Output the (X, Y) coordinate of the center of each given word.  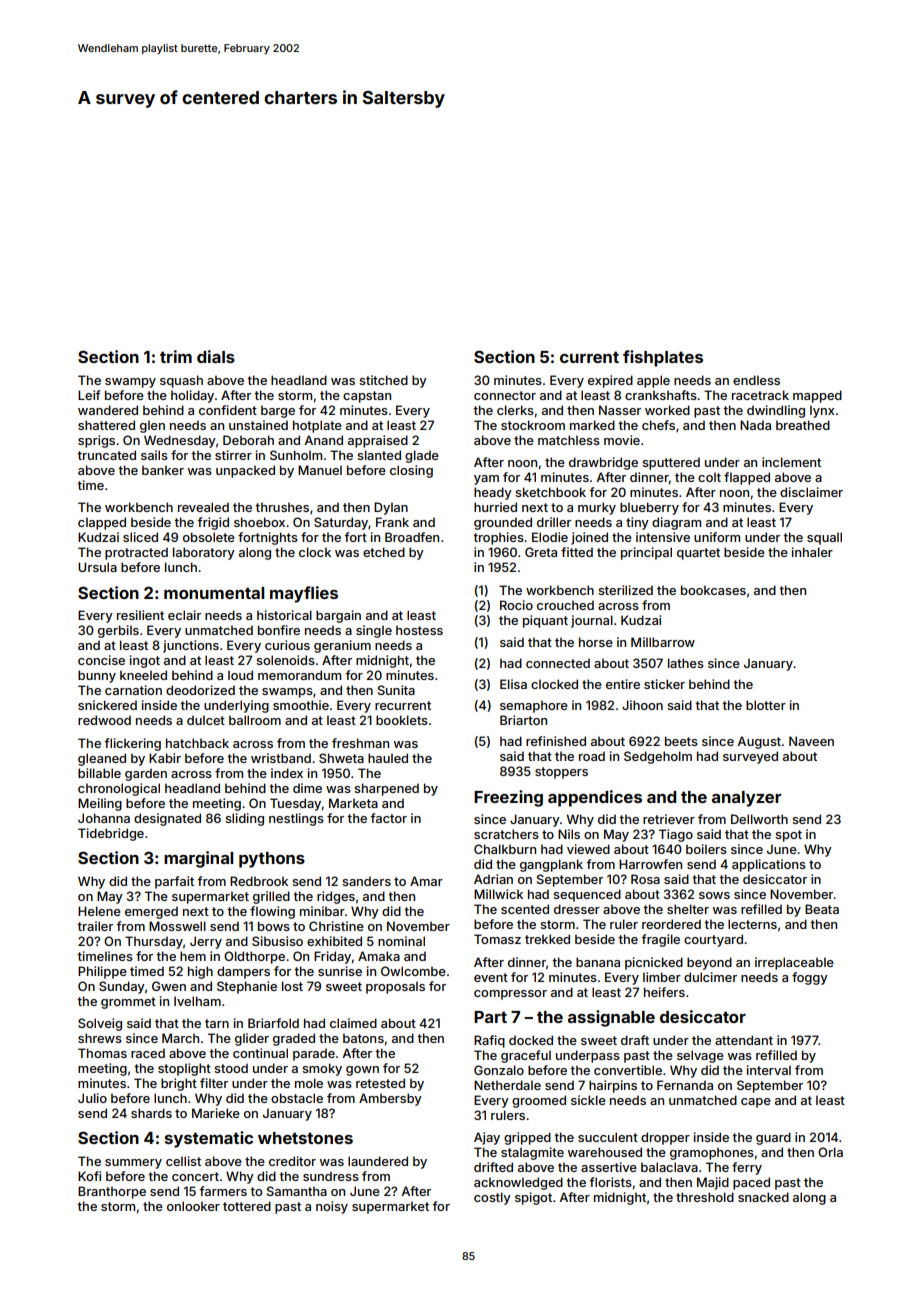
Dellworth (759, 819)
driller (554, 522)
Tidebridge (111, 834)
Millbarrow (663, 642)
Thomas (102, 1053)
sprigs (96, 441)
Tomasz (497, 939)
